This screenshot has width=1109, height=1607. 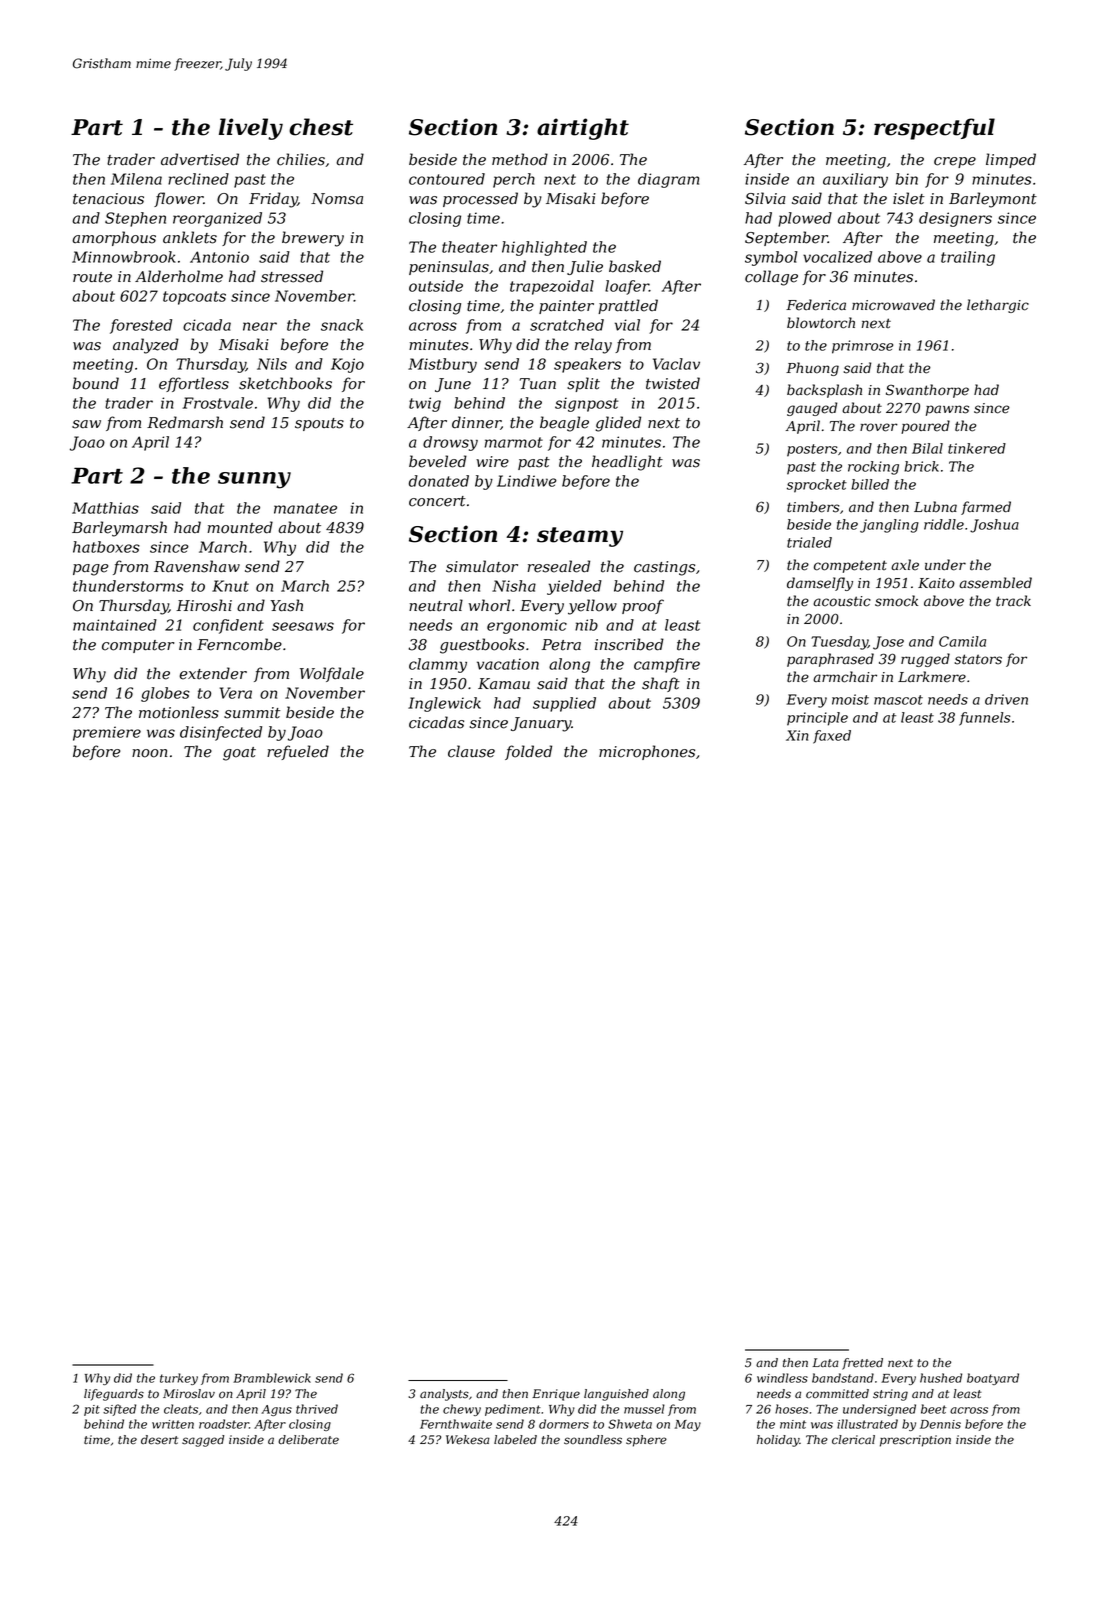 What do you see at coordinates (489, 605) in the screenshot?
I see `whorl` at bounding box center [489, 605].
